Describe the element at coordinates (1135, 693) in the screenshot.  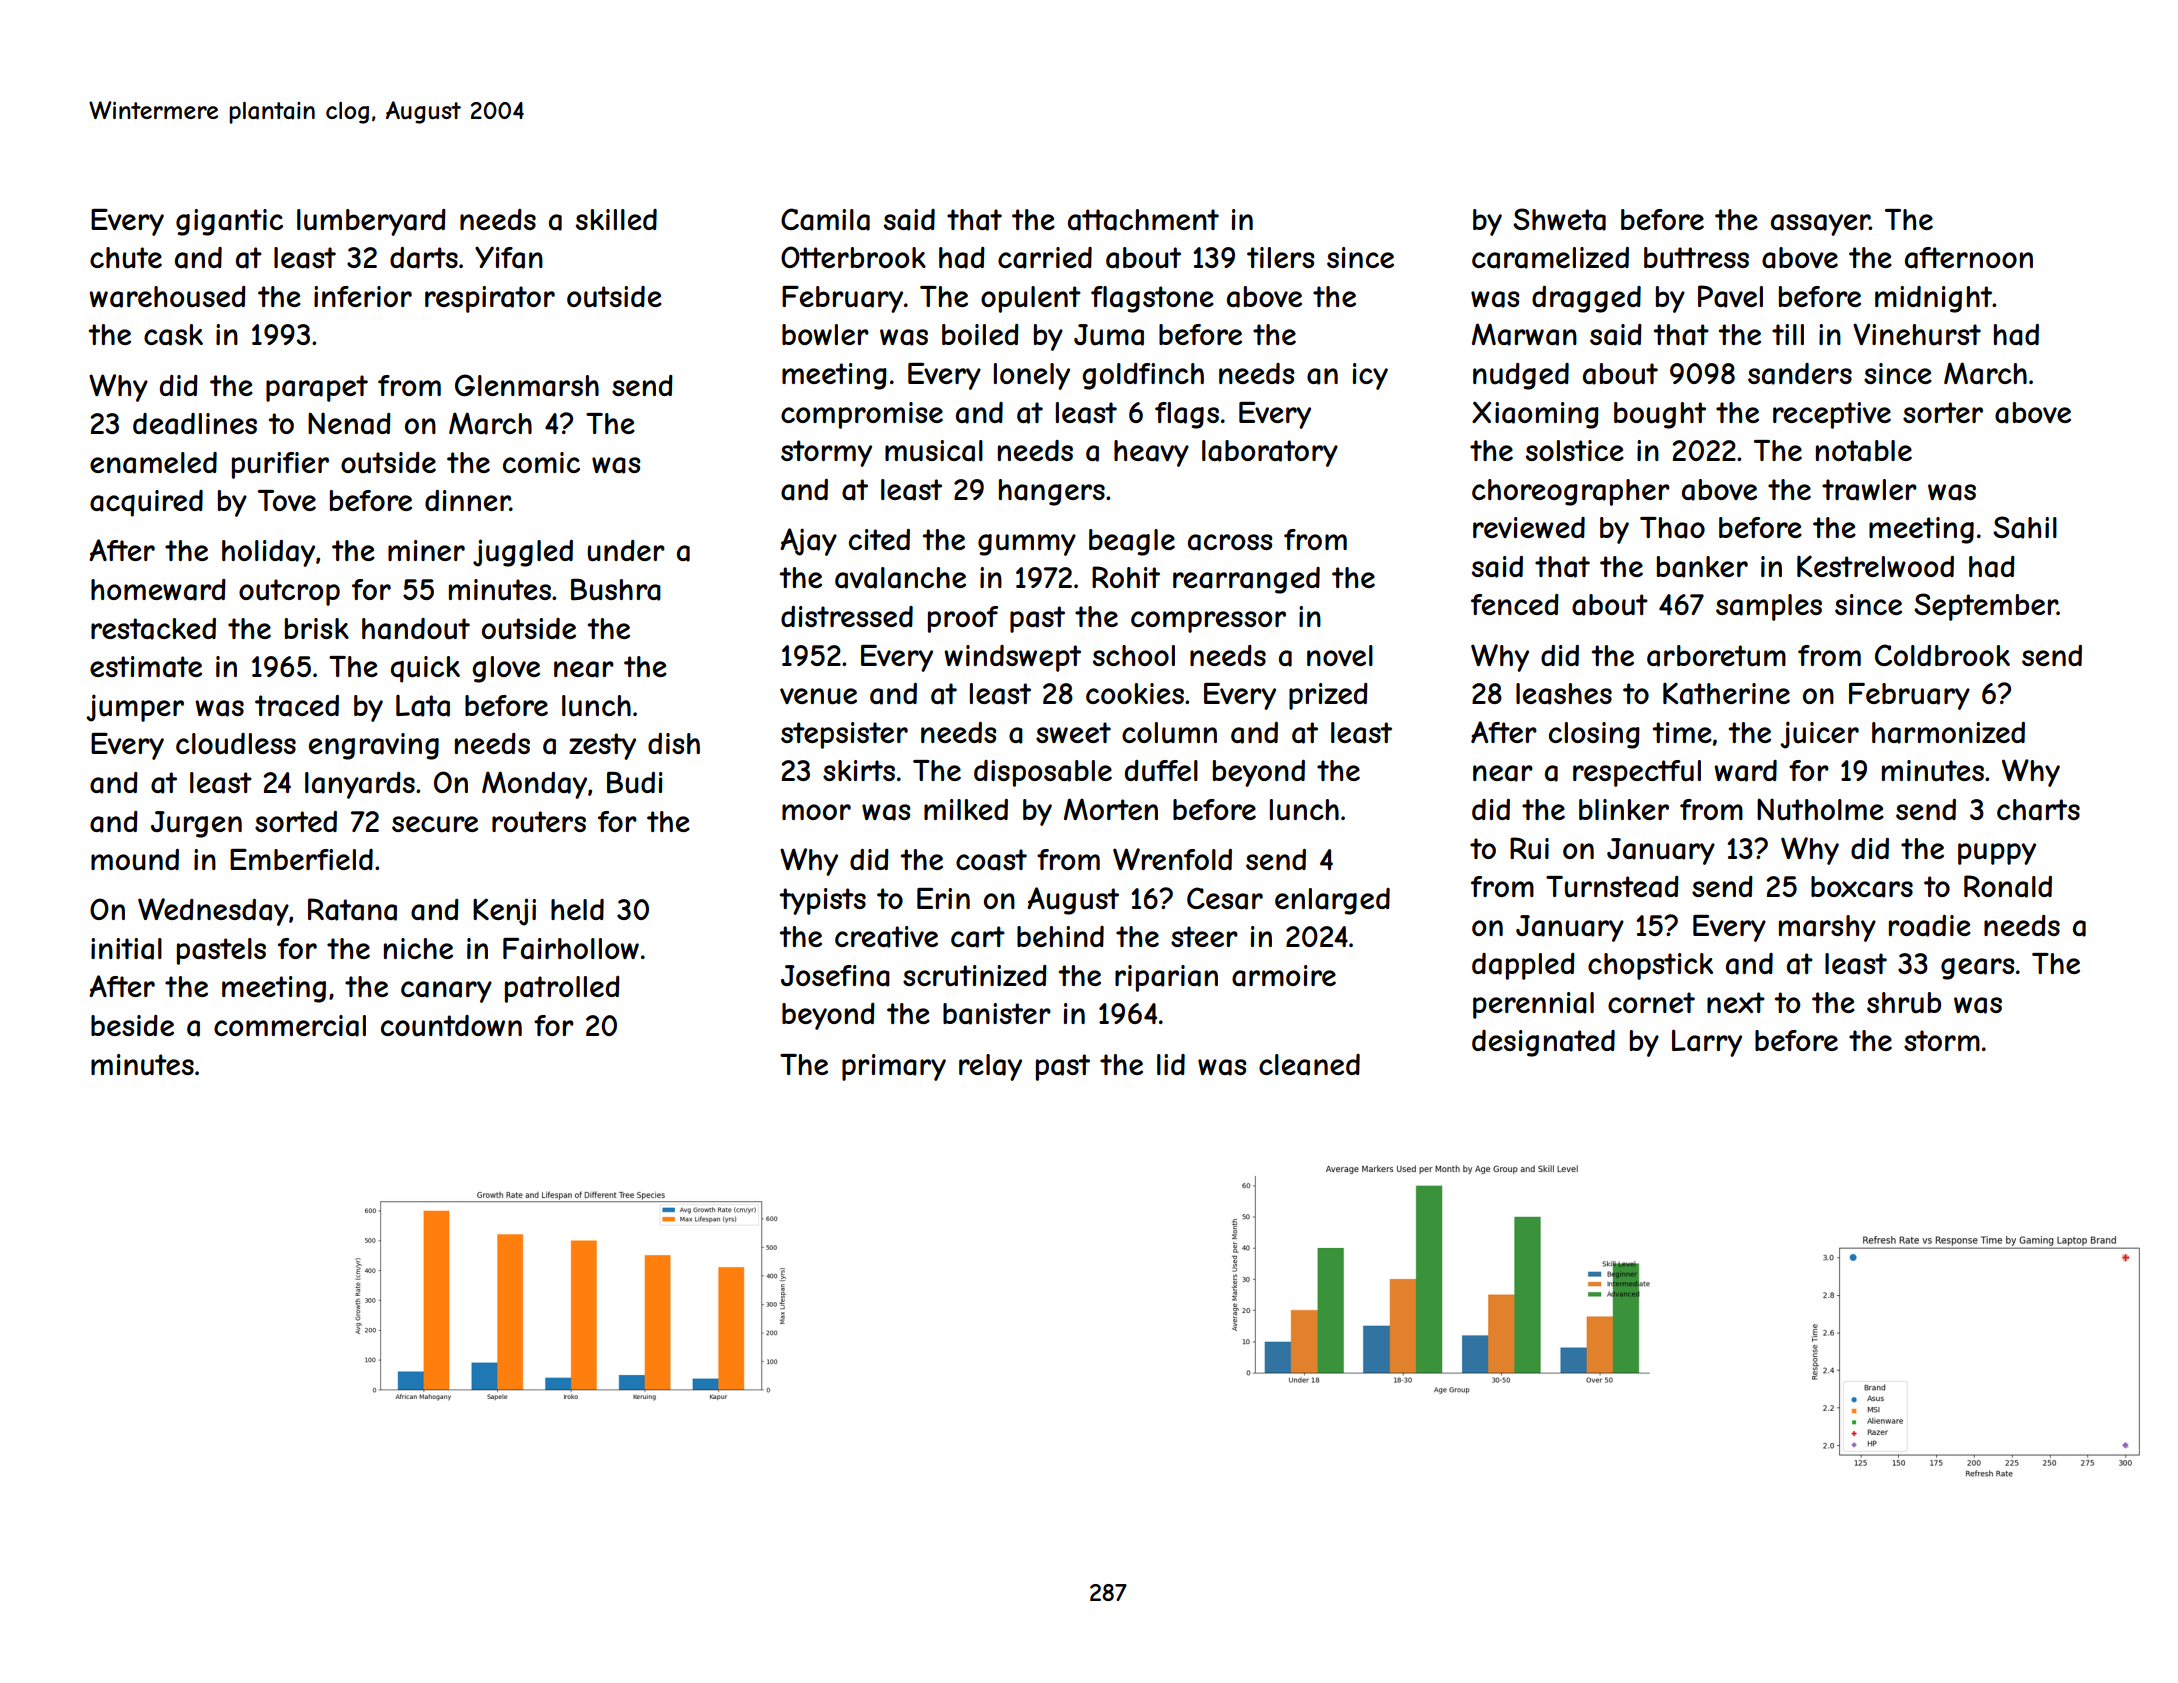
I see `cookies` at that location.
